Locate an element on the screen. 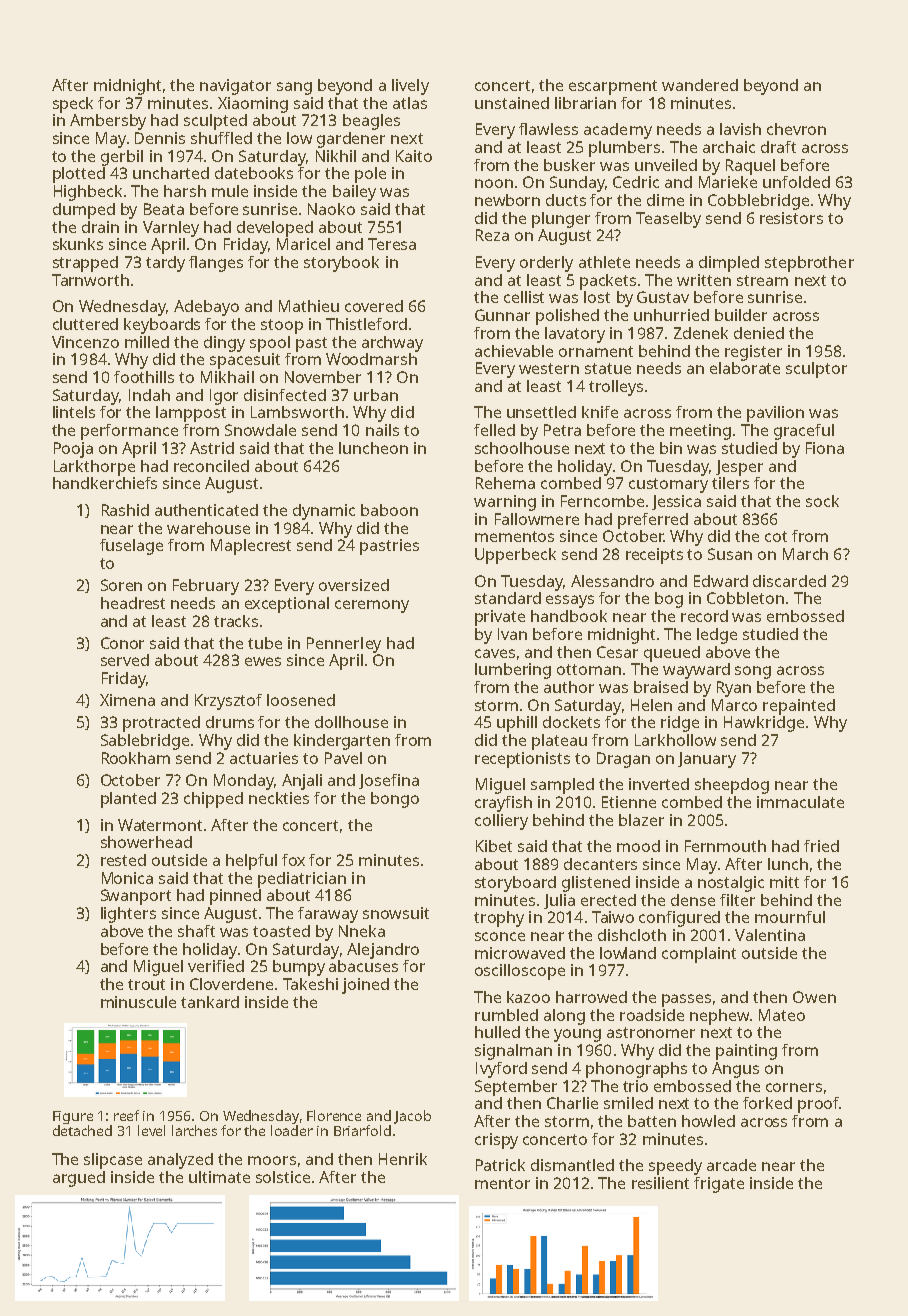 The height and width of the screenshot is (1316, 908). argued is located at coordinates (79, 1179).
